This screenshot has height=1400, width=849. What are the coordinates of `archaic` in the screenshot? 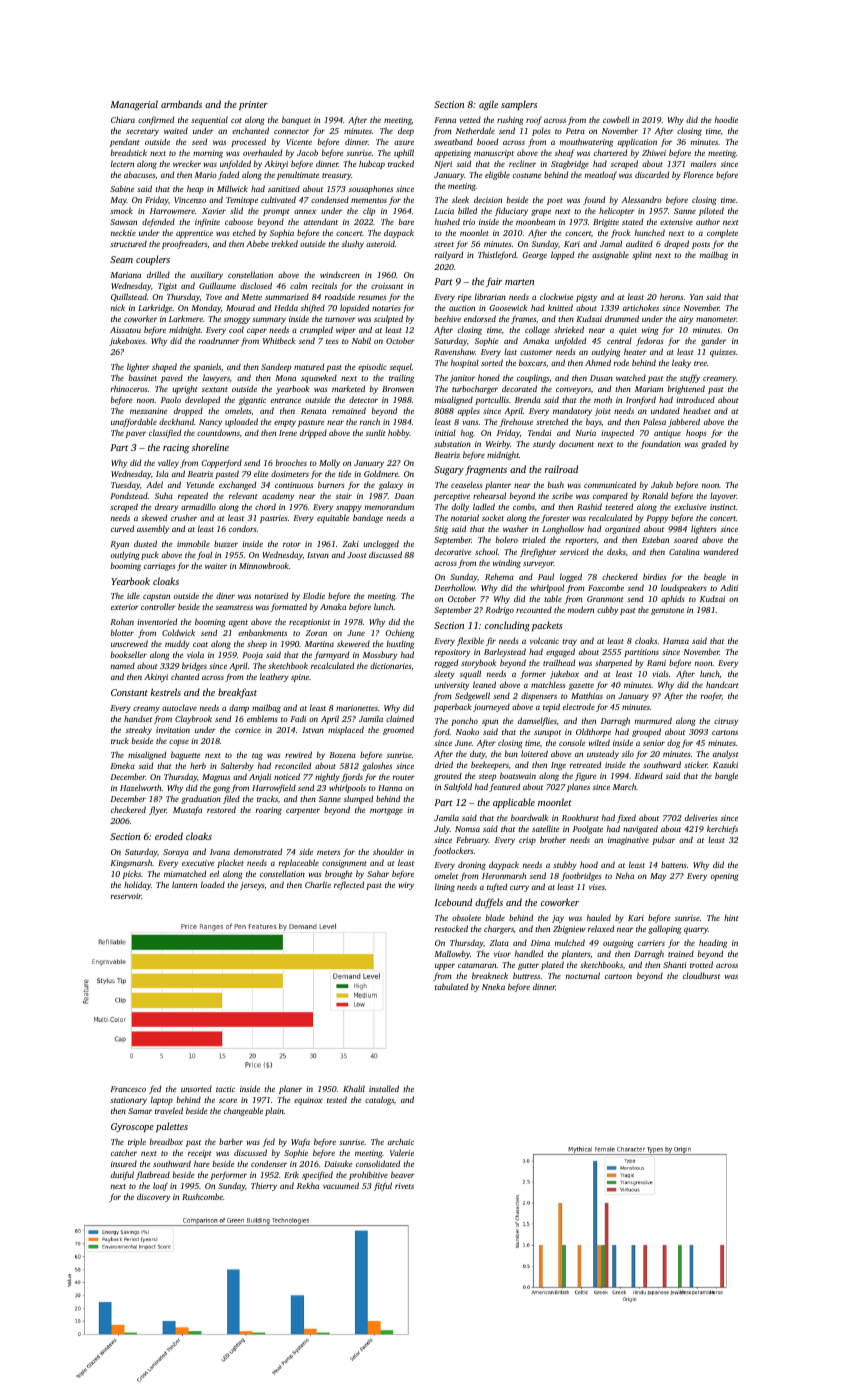 It's located at (401, 1141).
